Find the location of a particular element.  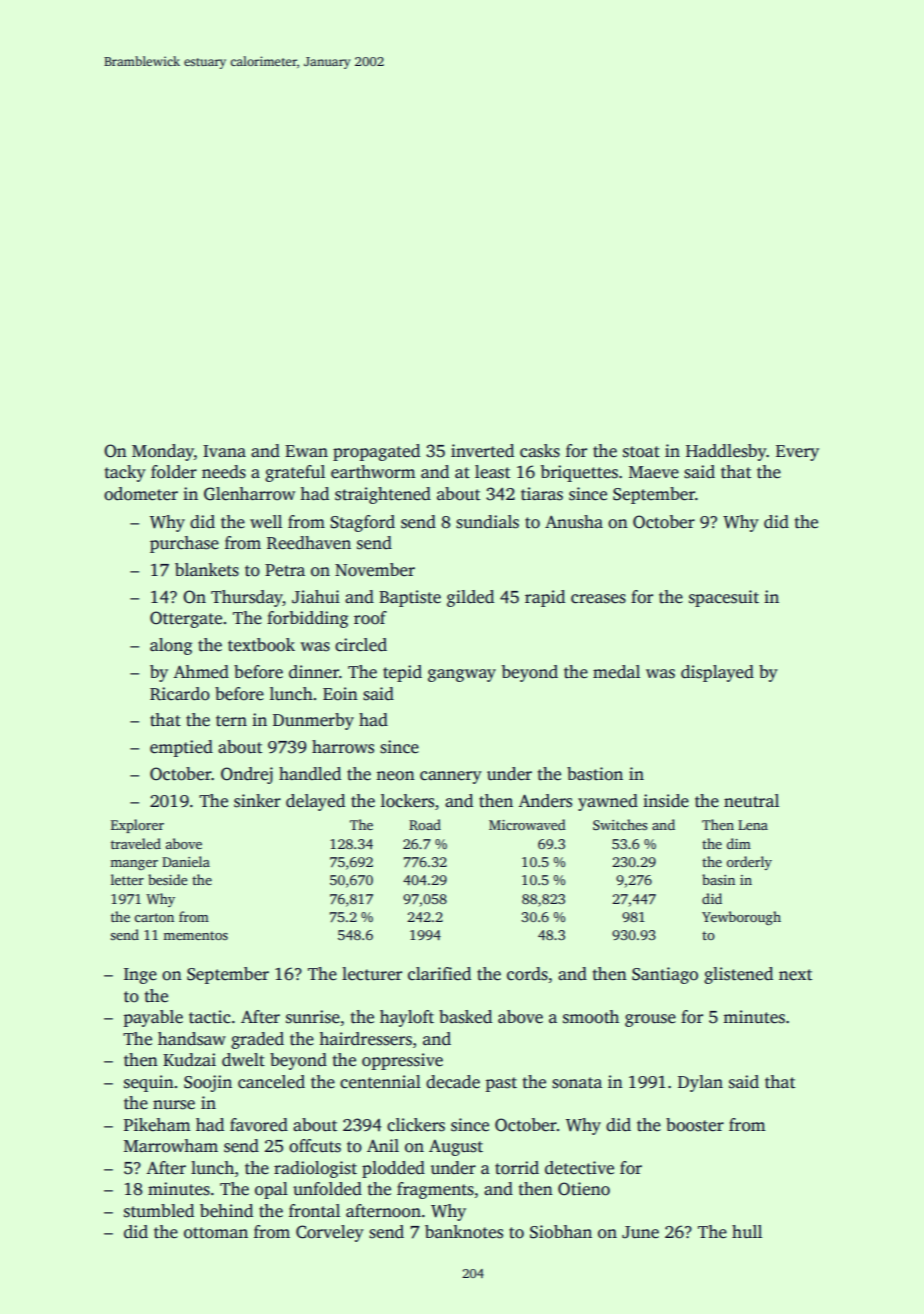

torrid is located at coordinates (517, 1168).
